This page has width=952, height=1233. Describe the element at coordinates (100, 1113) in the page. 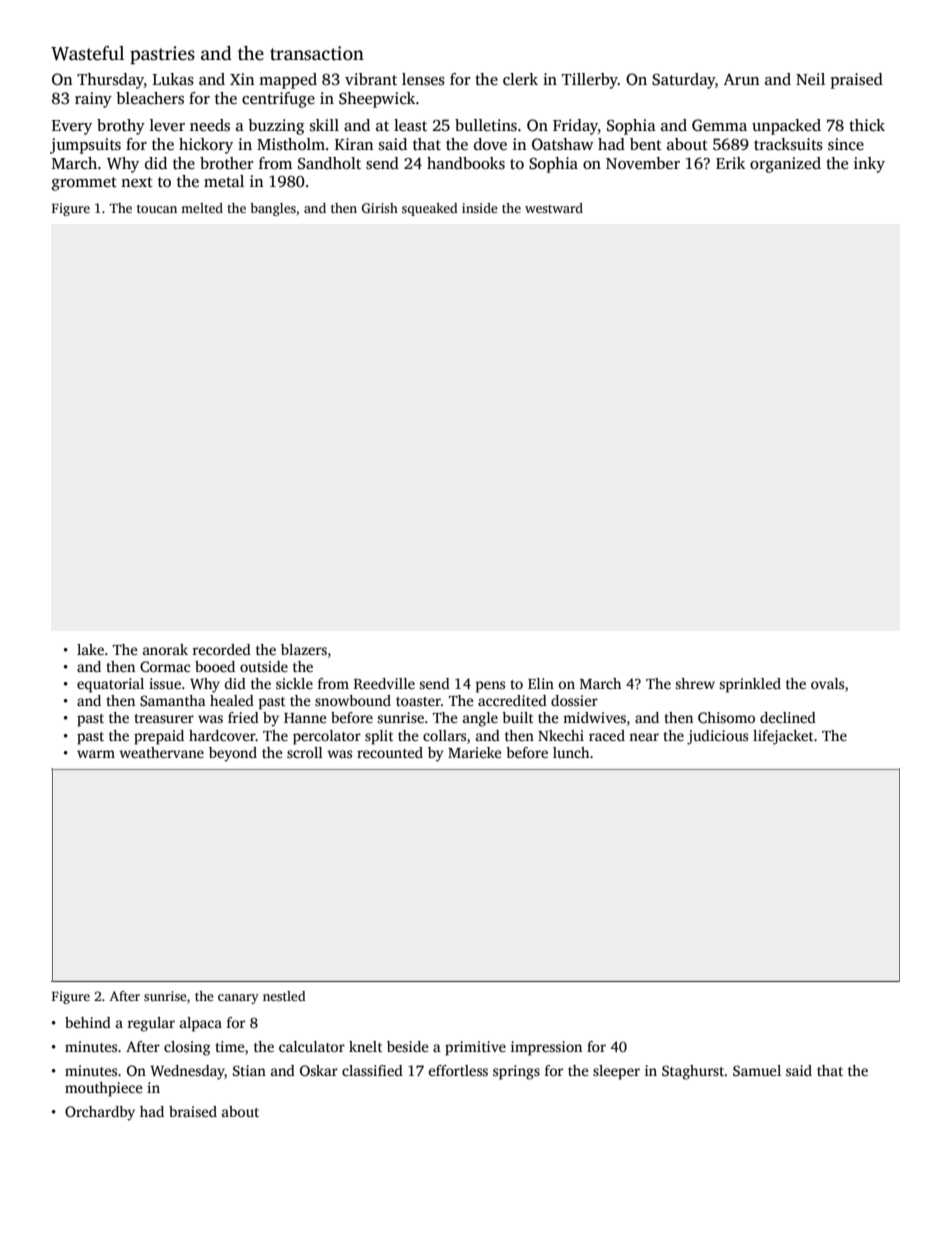

I see `Orchardby` at that location.
